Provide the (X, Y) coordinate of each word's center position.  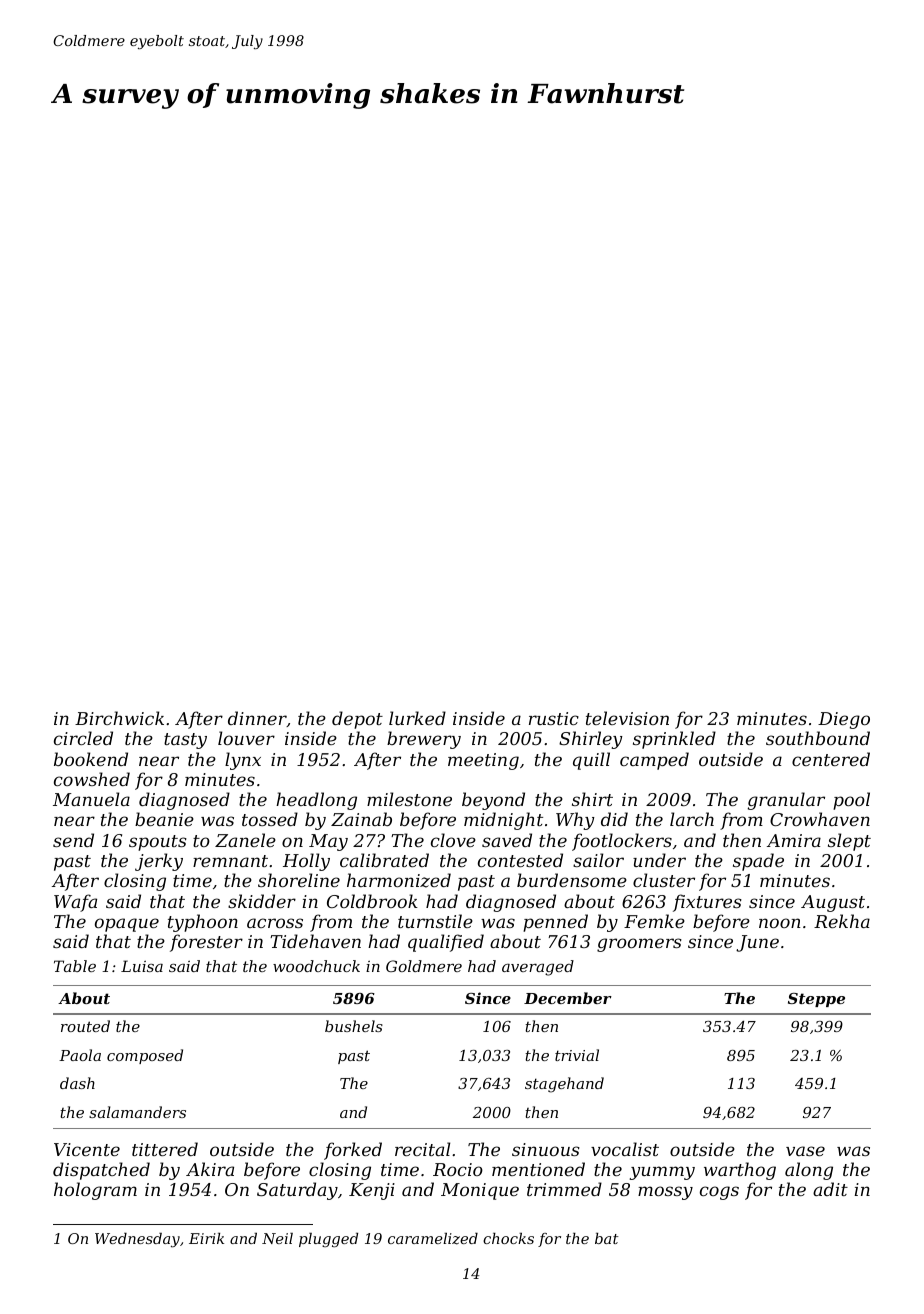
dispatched (101, 1171)
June (757, 943)
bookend (91, 759)
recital (422, 1149)
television (627, 718)
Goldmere (424, 966)
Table (75, 966)
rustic (554, 718)
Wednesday (137, 1240)
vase (805, 1151)
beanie (164, 819)
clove (453, 840)
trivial (577, 1055)
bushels (354, 1026)
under (659, 860)
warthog (740, 1171)
